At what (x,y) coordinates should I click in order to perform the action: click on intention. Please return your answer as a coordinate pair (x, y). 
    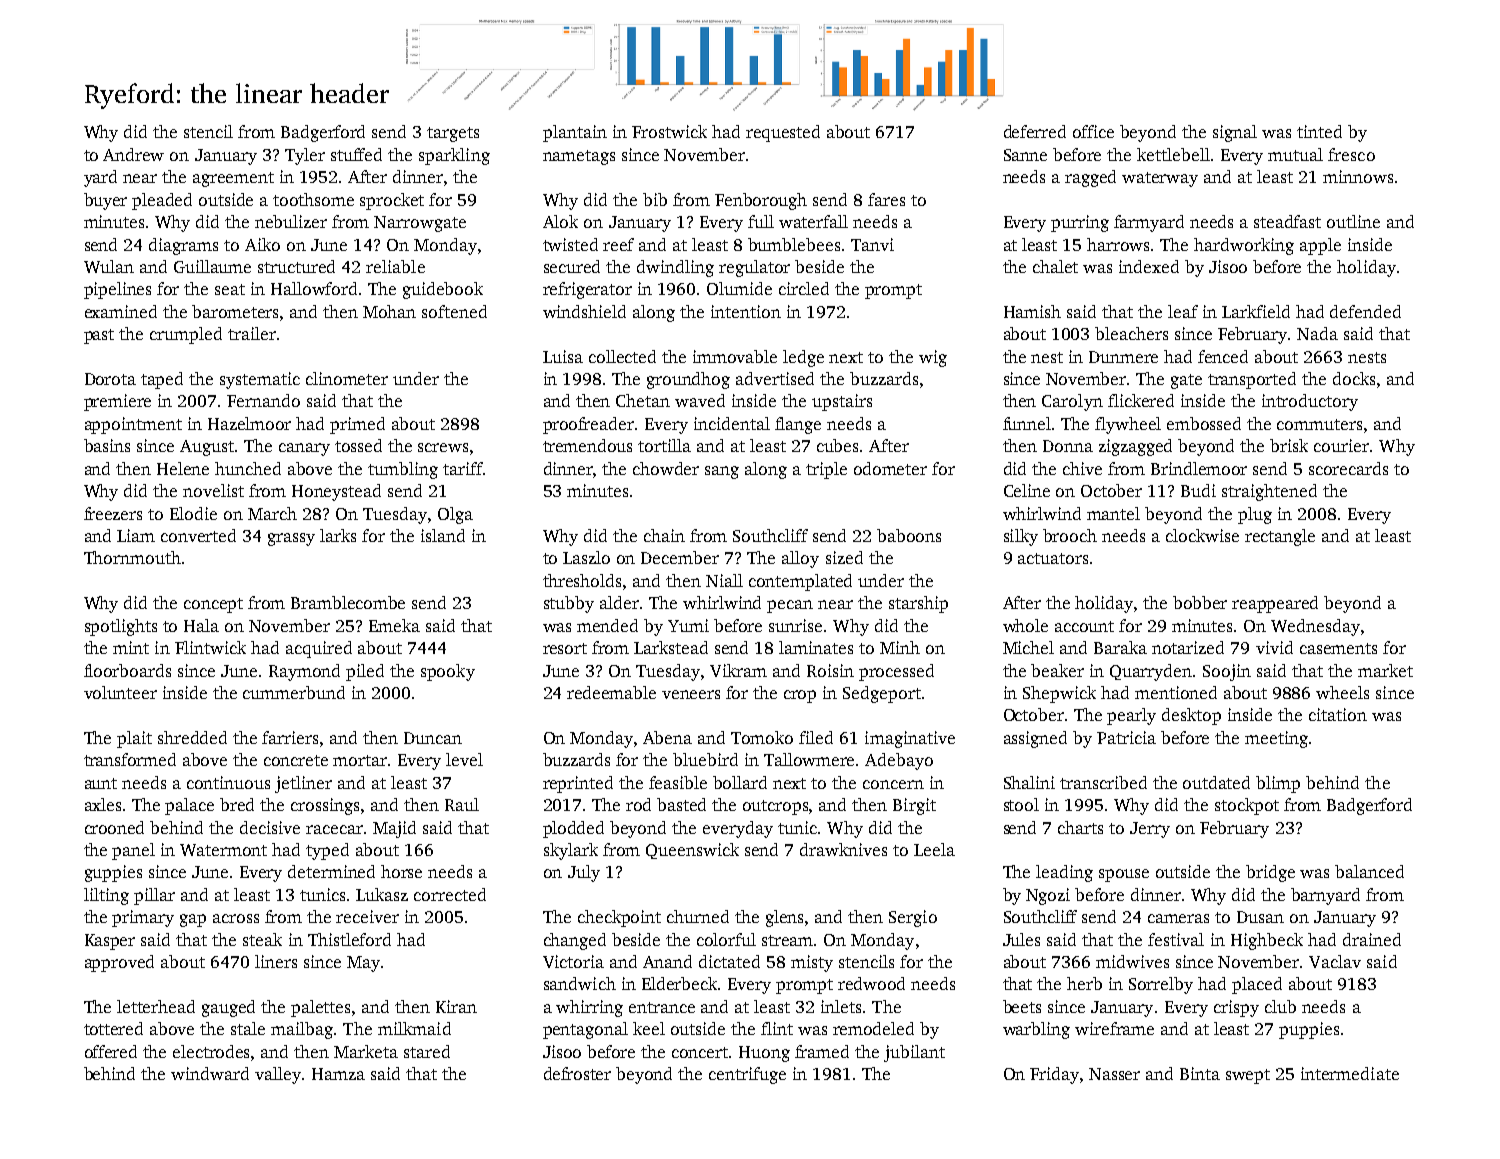
    Looking at the image, I should click on (746, 311).
